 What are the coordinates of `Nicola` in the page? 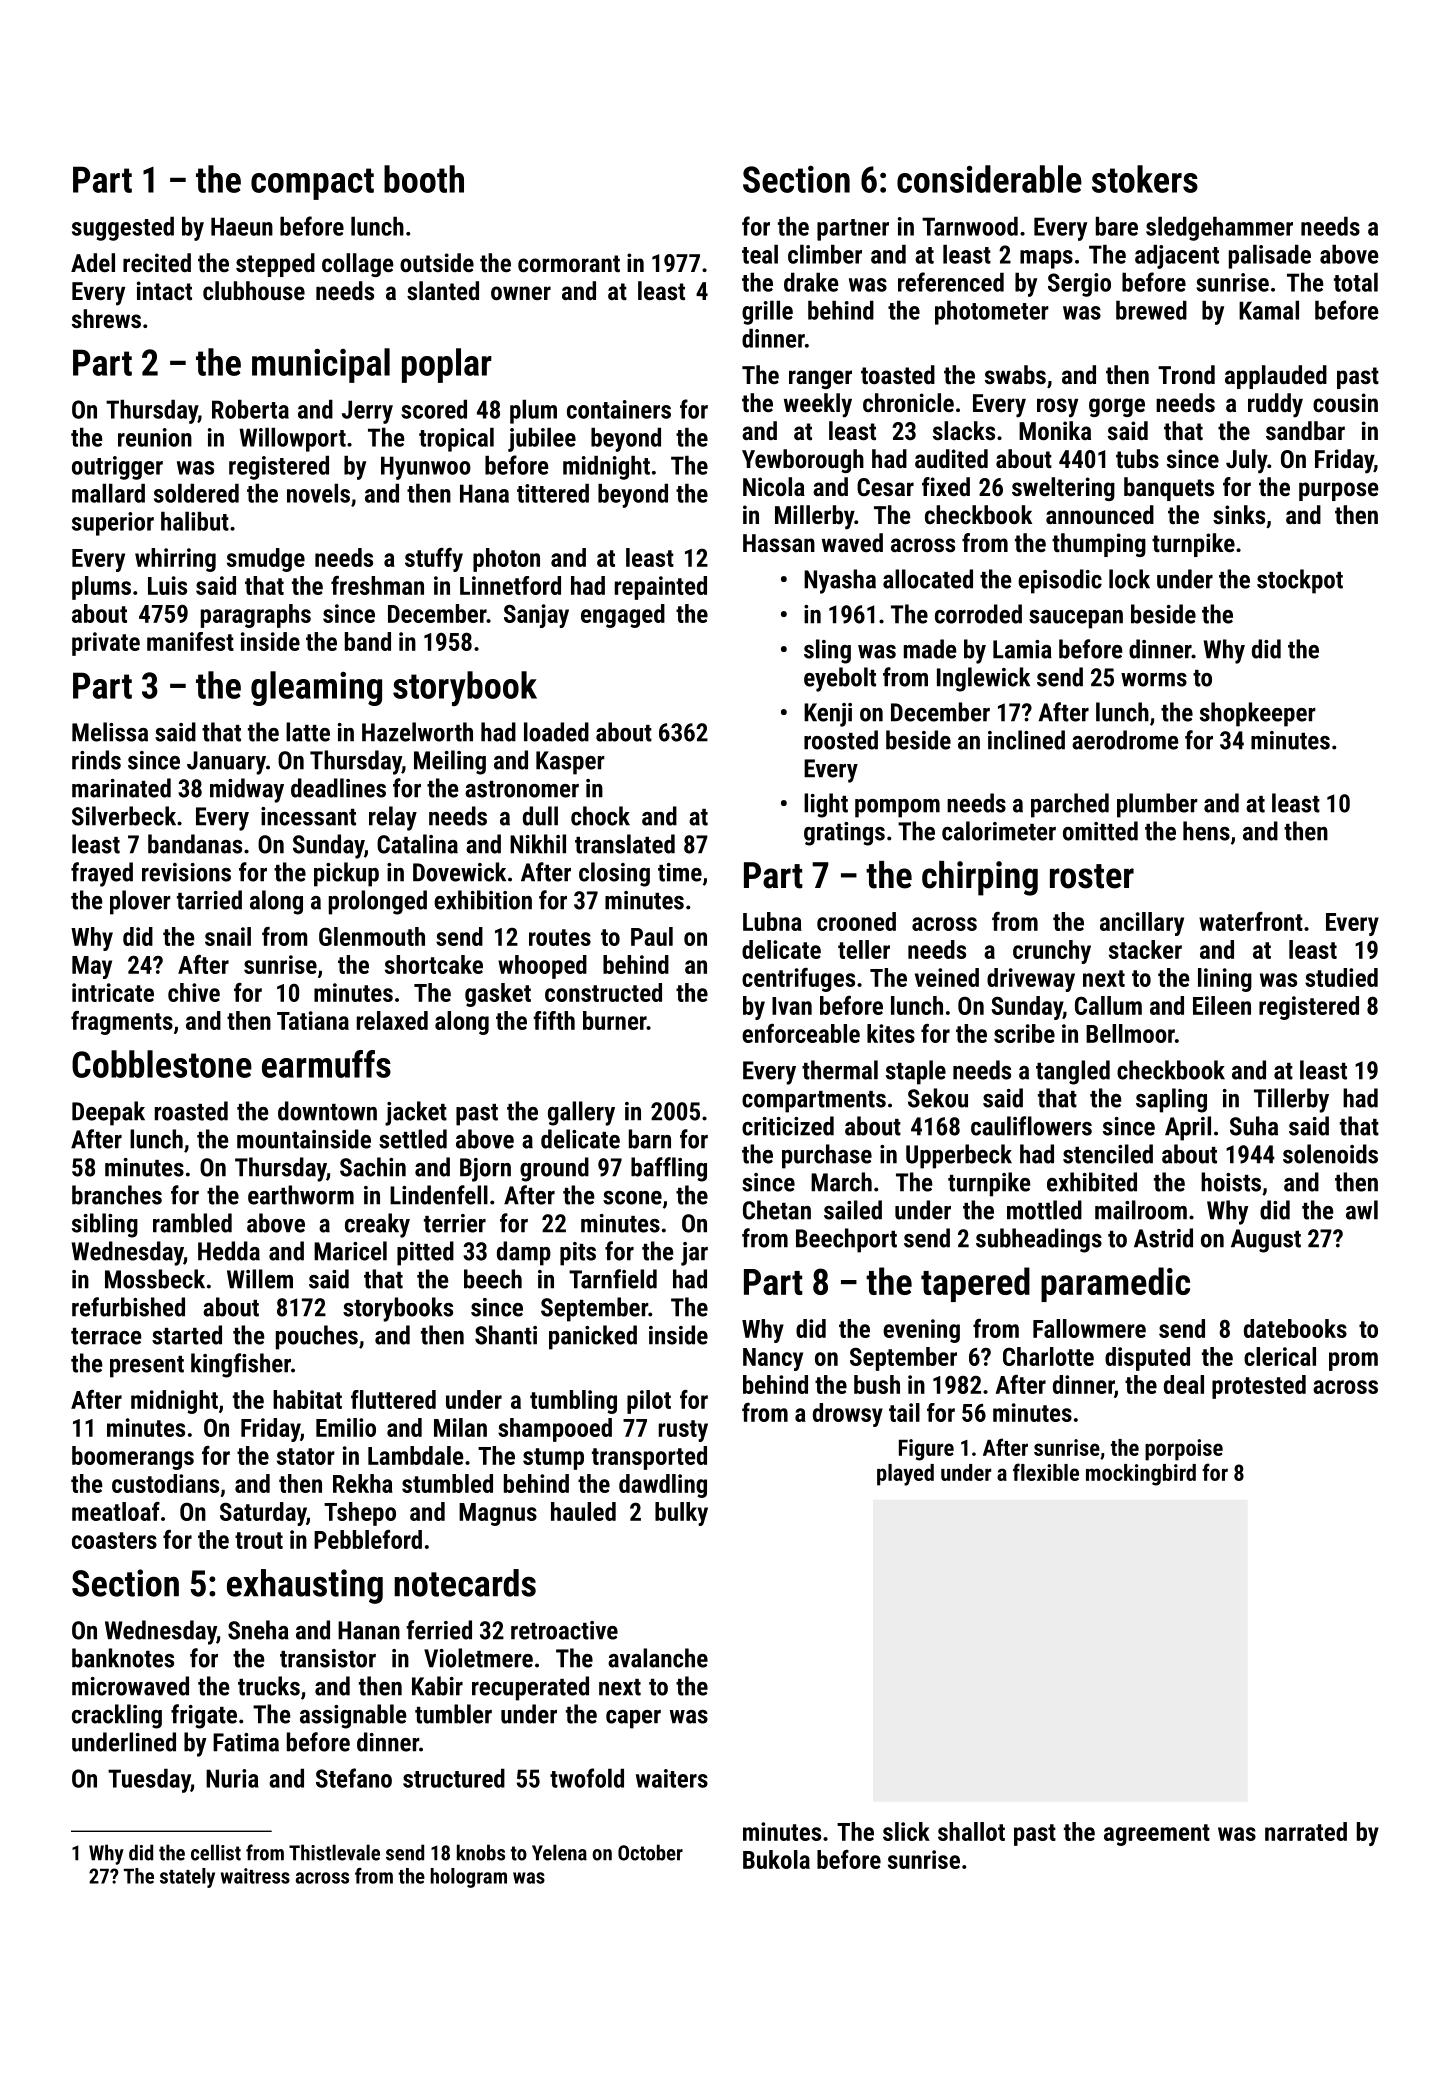 It's located at (774, 486).
